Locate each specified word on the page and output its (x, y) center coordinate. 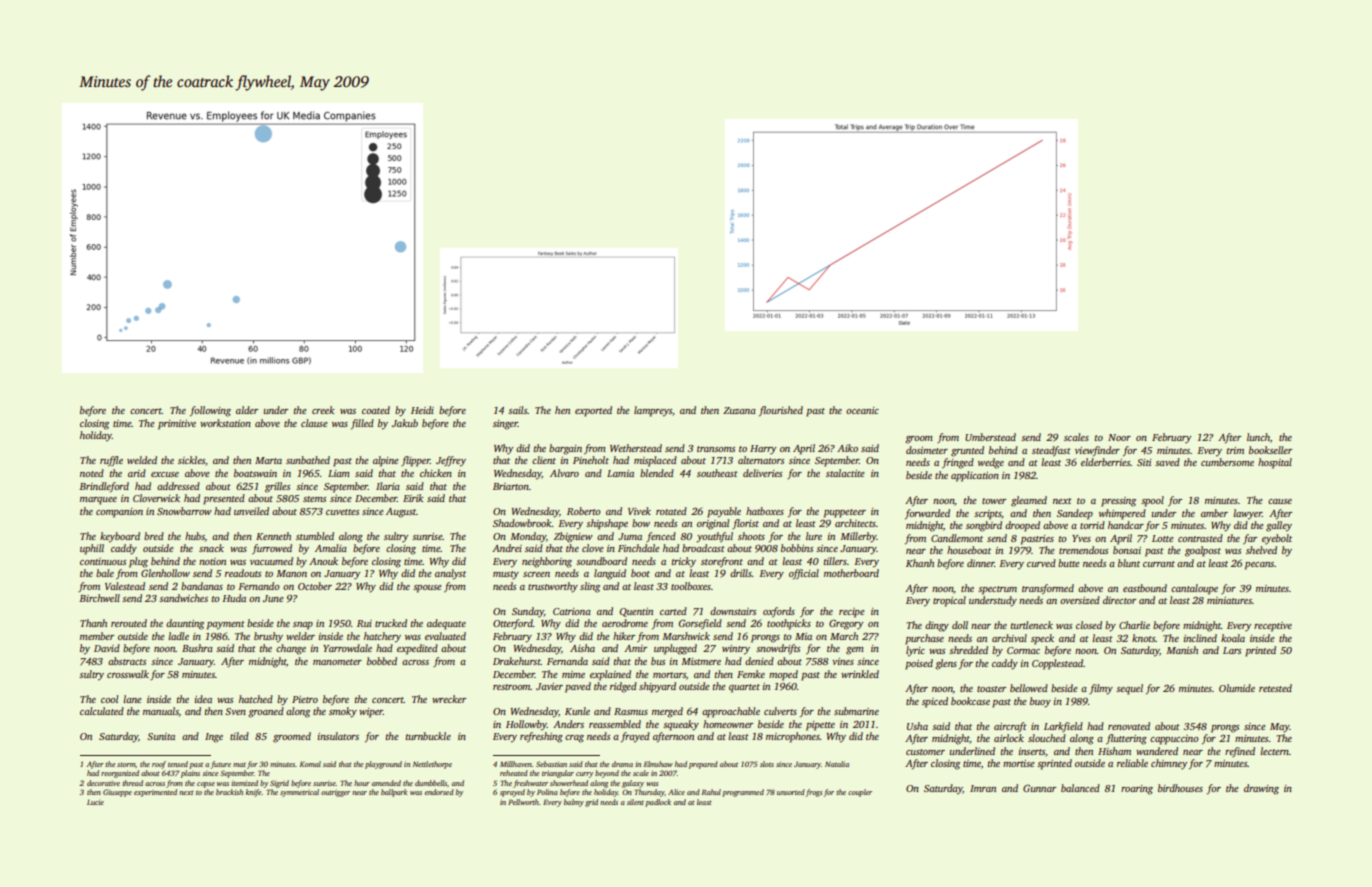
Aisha (582, 648)
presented (224, 499)
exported (593, 411)
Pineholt (591, 460)
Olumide (1237, 688)
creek (323, 410)
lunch (1258, 437)
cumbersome (1227, 462)
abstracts (127, 661)
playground (383, 765)
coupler (860, 793)
